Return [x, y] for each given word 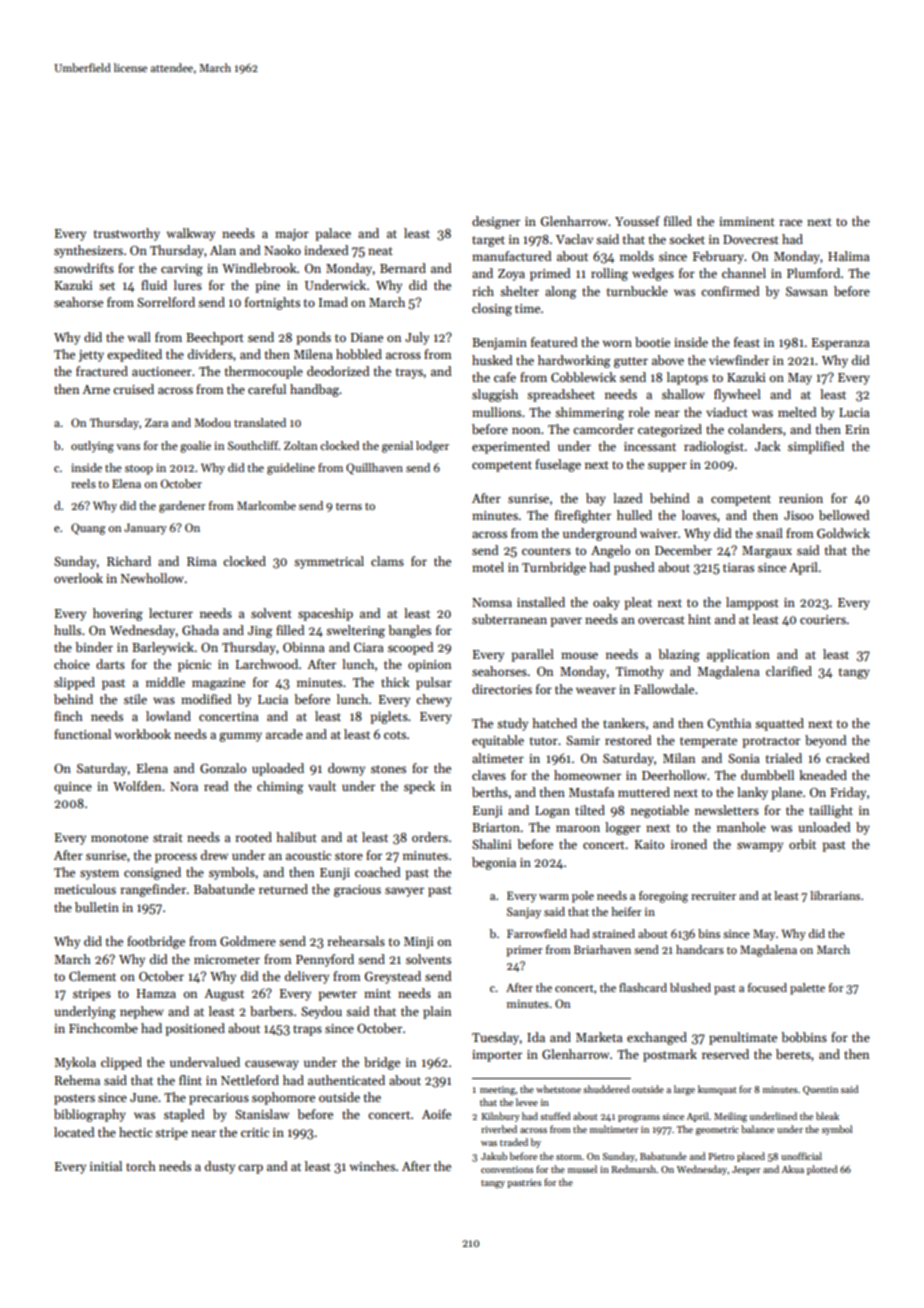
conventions [507, 1169]
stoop [139, 470]
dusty [220, 1167]
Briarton [496, 827]
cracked [847, 758]
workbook [143, 734]
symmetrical [329, 562]
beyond [825, 741]
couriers [823, 619]
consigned [152, 873]
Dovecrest [751, 239]
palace [333, 234]
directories [502, 689]
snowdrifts [84, 268]
